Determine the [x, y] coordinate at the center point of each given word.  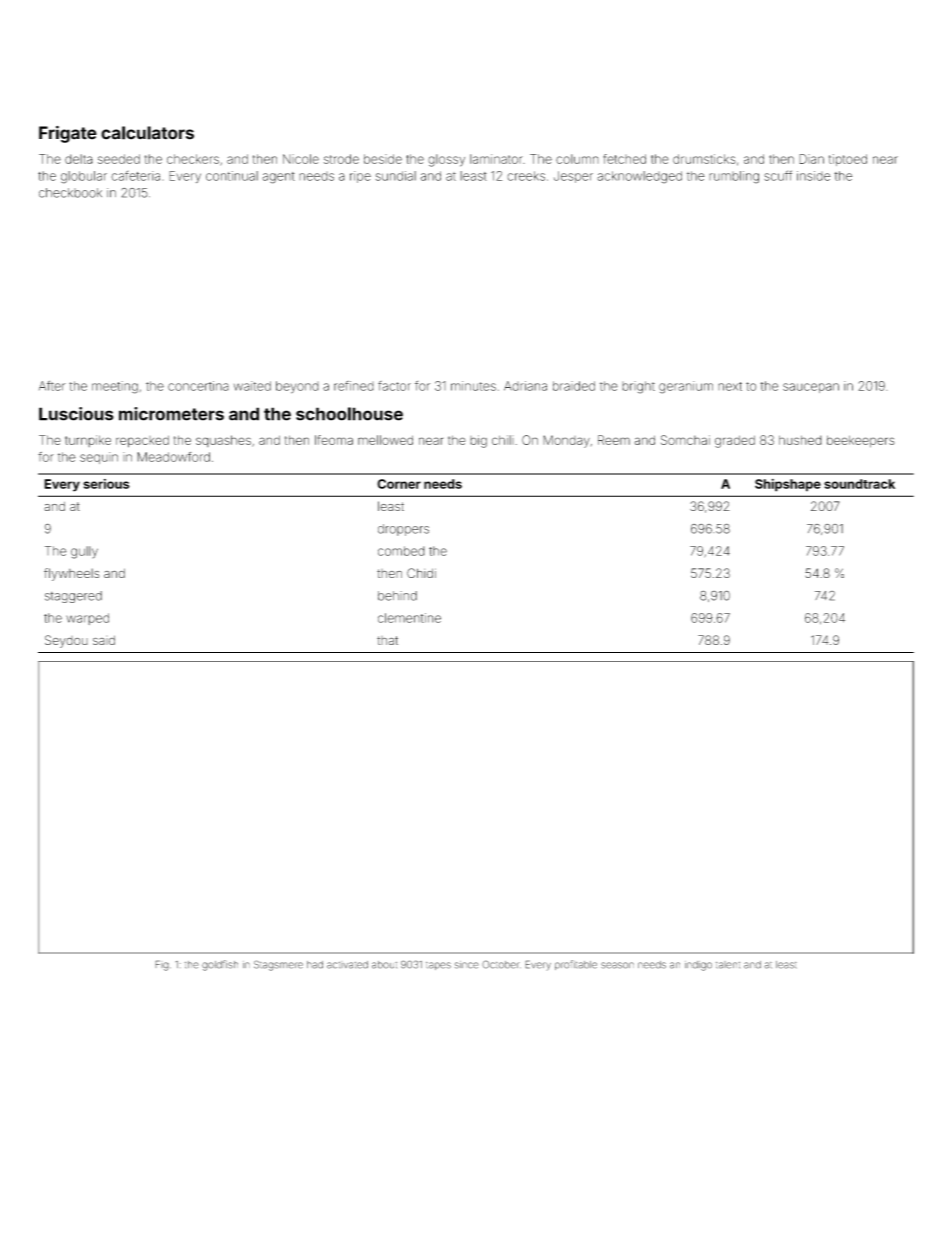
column [577, 159]
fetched [624, 159]
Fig [162, 965]
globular [84, 177]
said [104, 640]
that [387, 640]
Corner [399, 484]
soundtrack [859, 484]
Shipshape [788, 485]
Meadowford [173, 457]
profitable [576, 965]
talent [728, 965]
